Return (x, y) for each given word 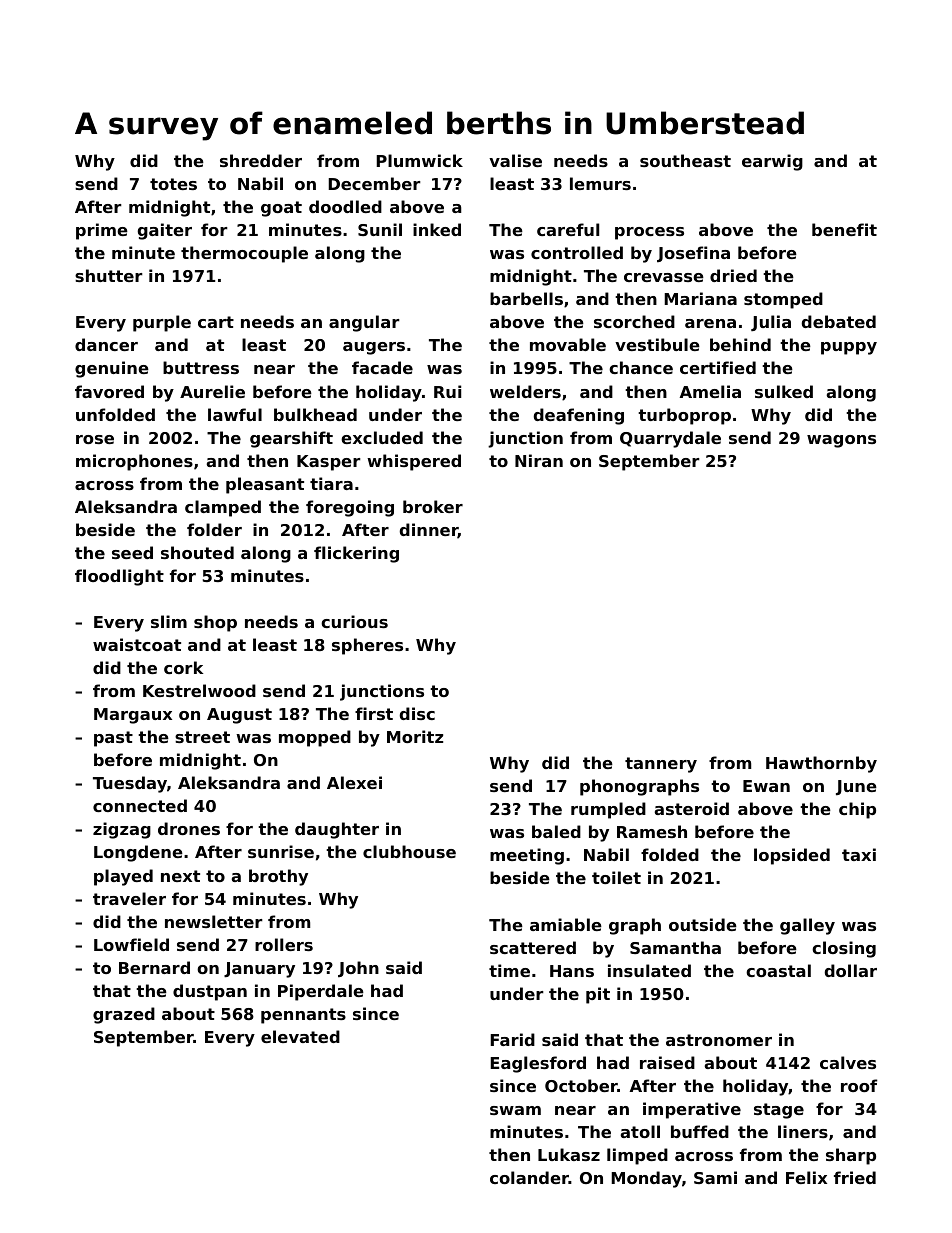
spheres (367, 646)
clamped (223, 508)
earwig (772, 162)
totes (173, 184)
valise (515, 160)
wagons (841, 441)
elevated (300, 1036)
